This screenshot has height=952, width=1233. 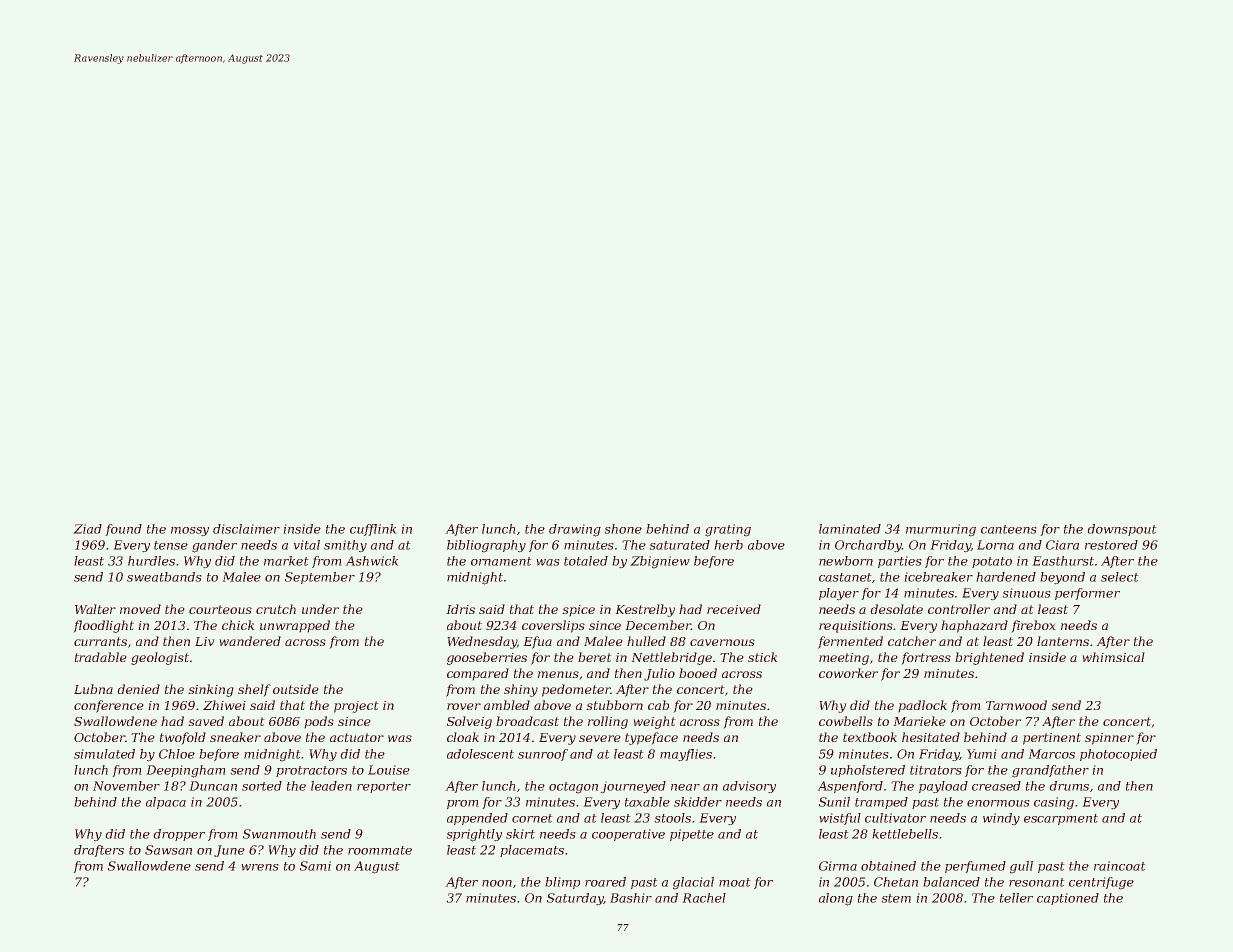 I want to click on disclaimer, so click(x=246, y=529).
